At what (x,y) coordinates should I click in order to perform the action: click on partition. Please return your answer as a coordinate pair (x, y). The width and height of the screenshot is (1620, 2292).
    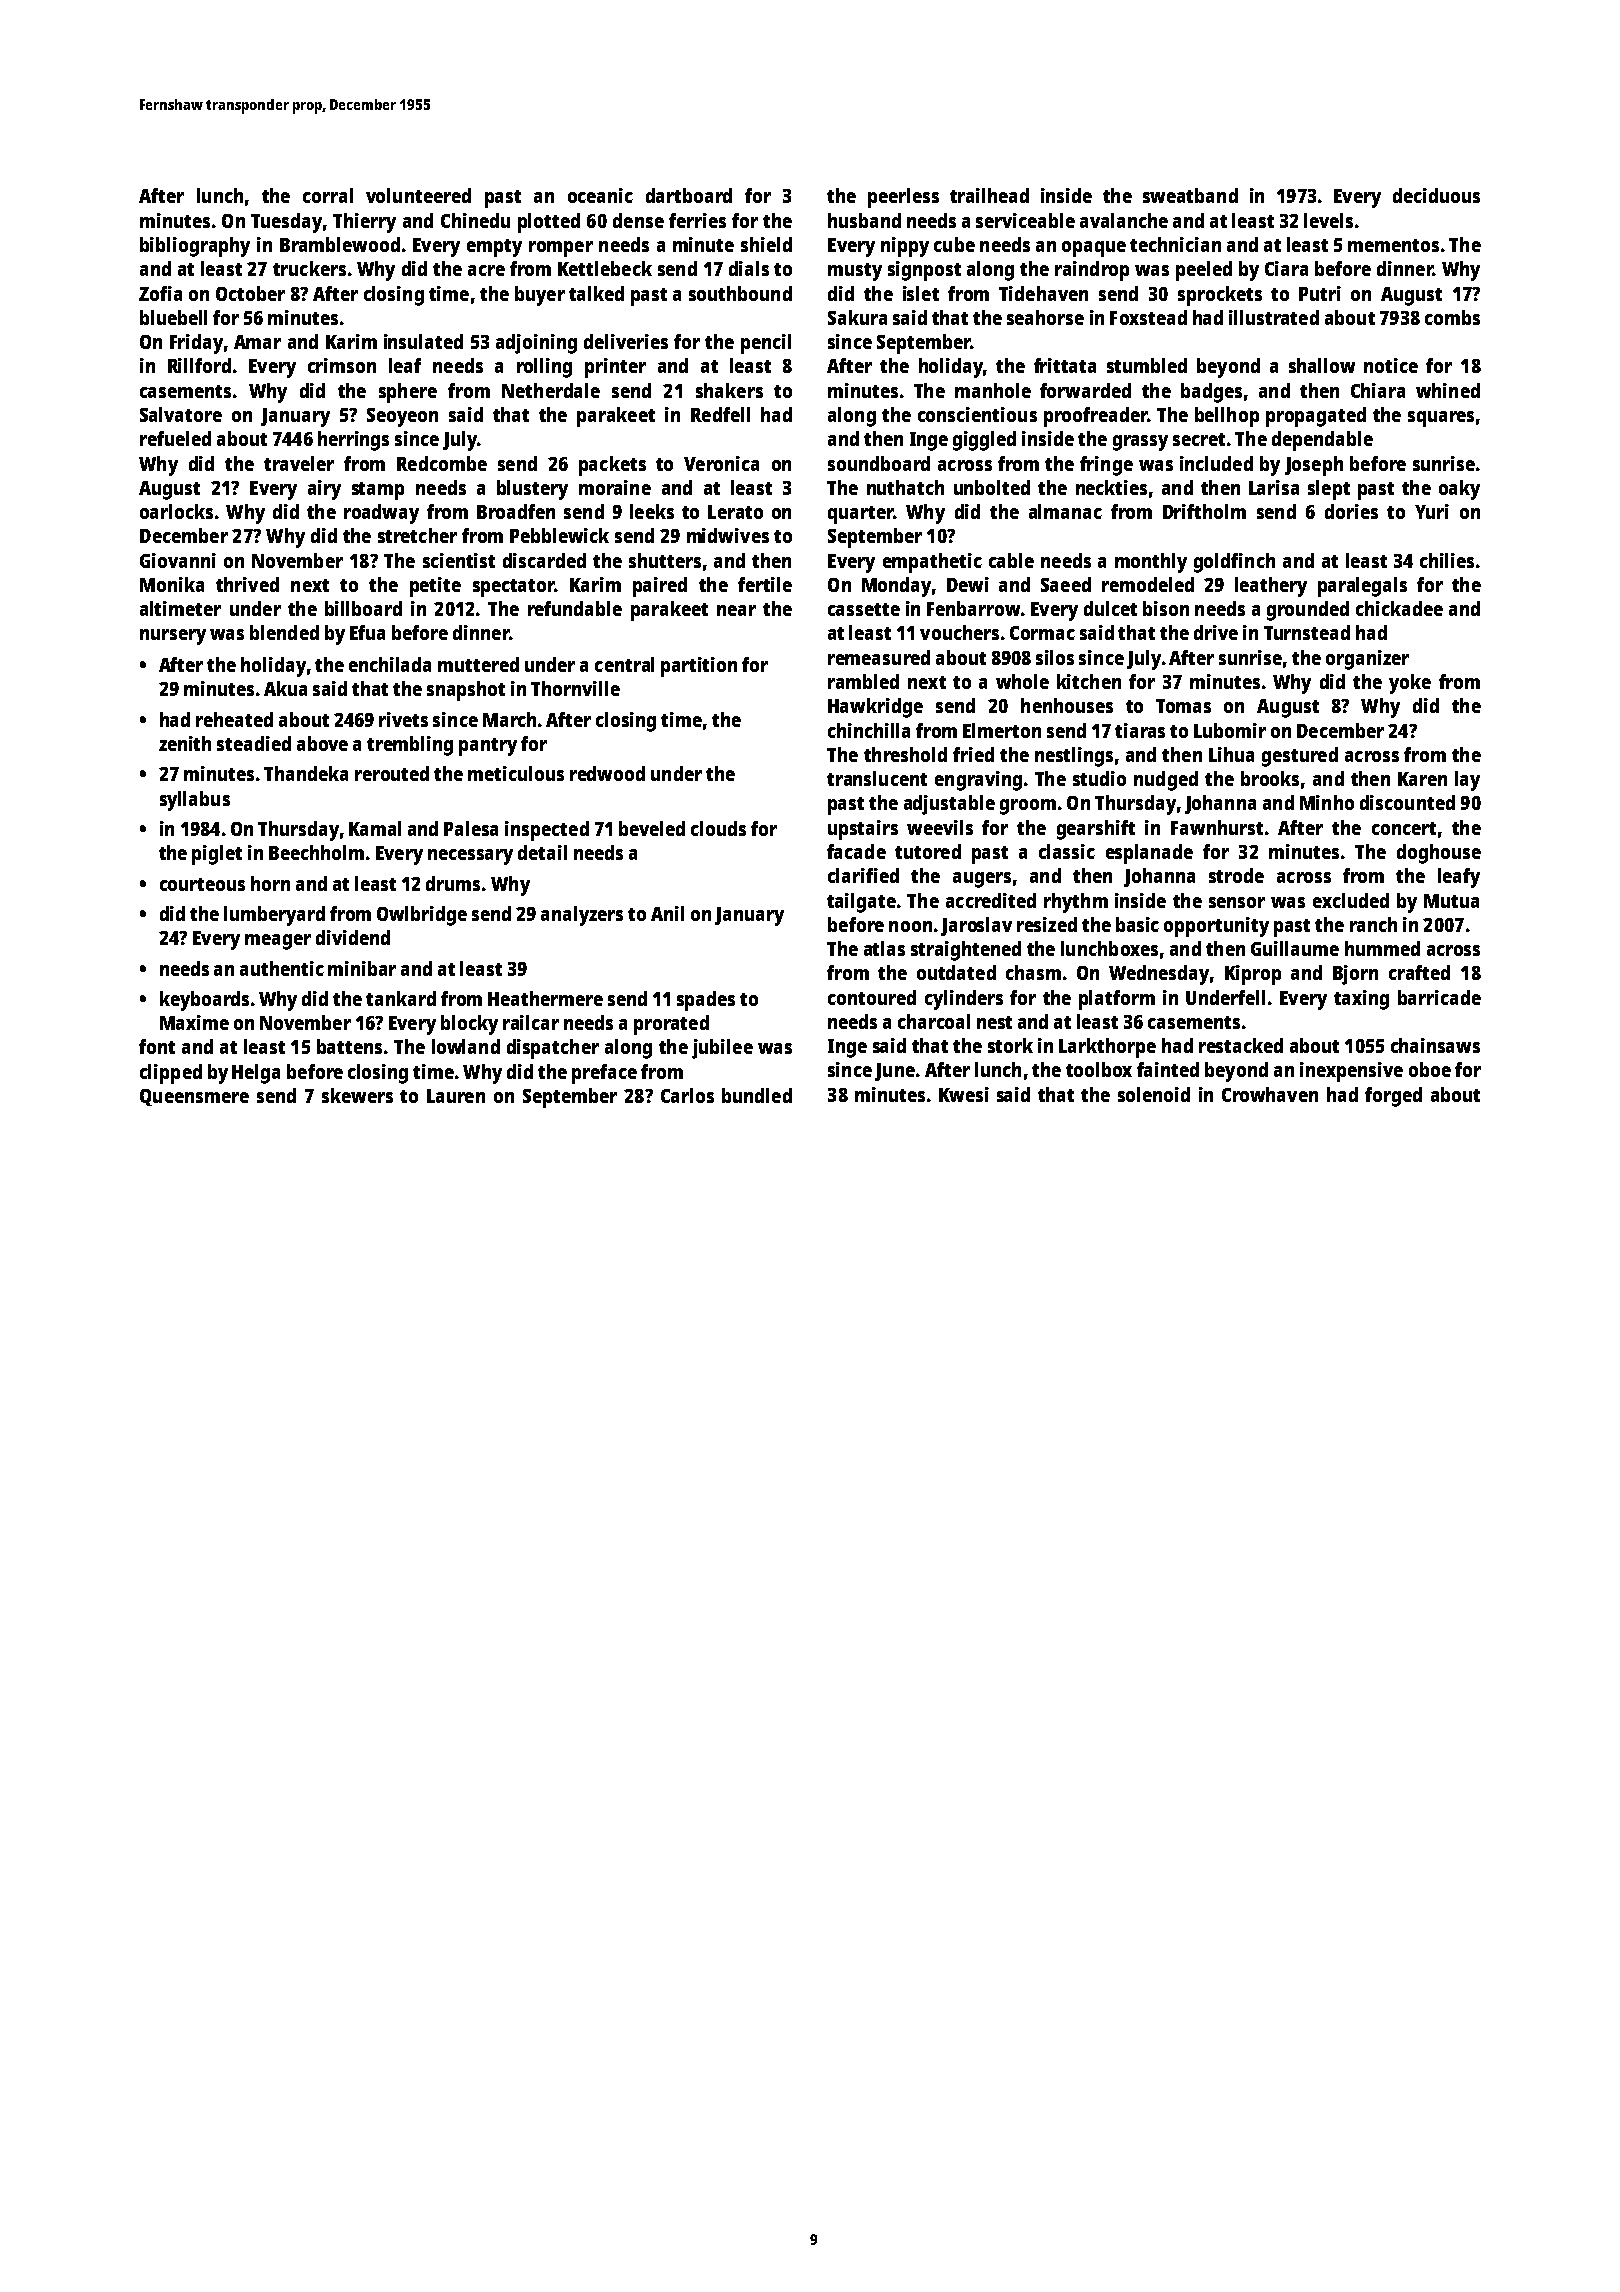
    Looking at the image, I should click on (699, 667).
